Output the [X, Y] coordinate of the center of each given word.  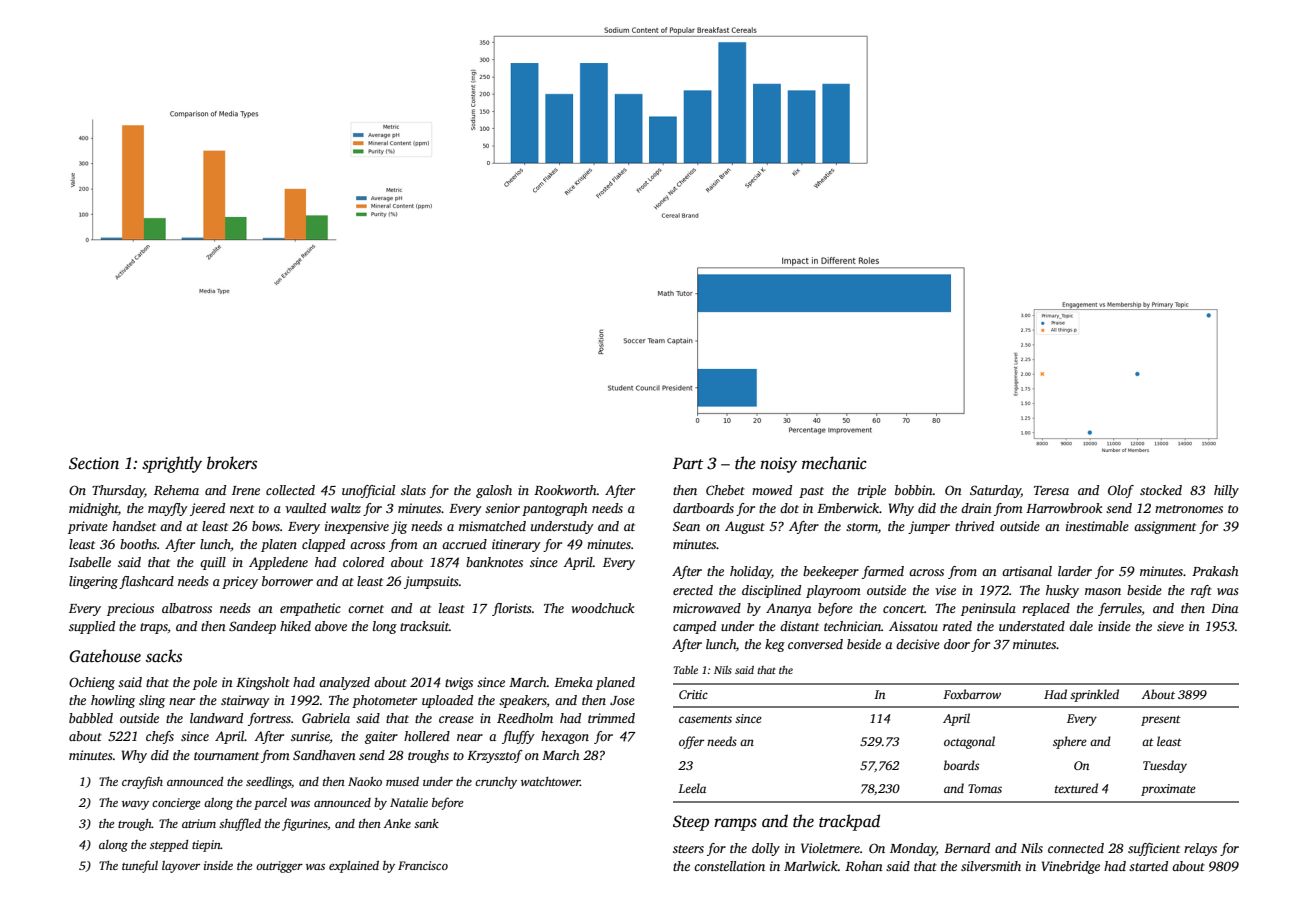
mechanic [834, 462]
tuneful [140, 866]
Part [687, 463]
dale [1081, 626]
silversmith [991, 866]
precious [130, 609]
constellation [729, 866]
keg [775, 645]
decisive [918, 644]
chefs [160, 737]
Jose [622, 700]
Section [94, 463]
